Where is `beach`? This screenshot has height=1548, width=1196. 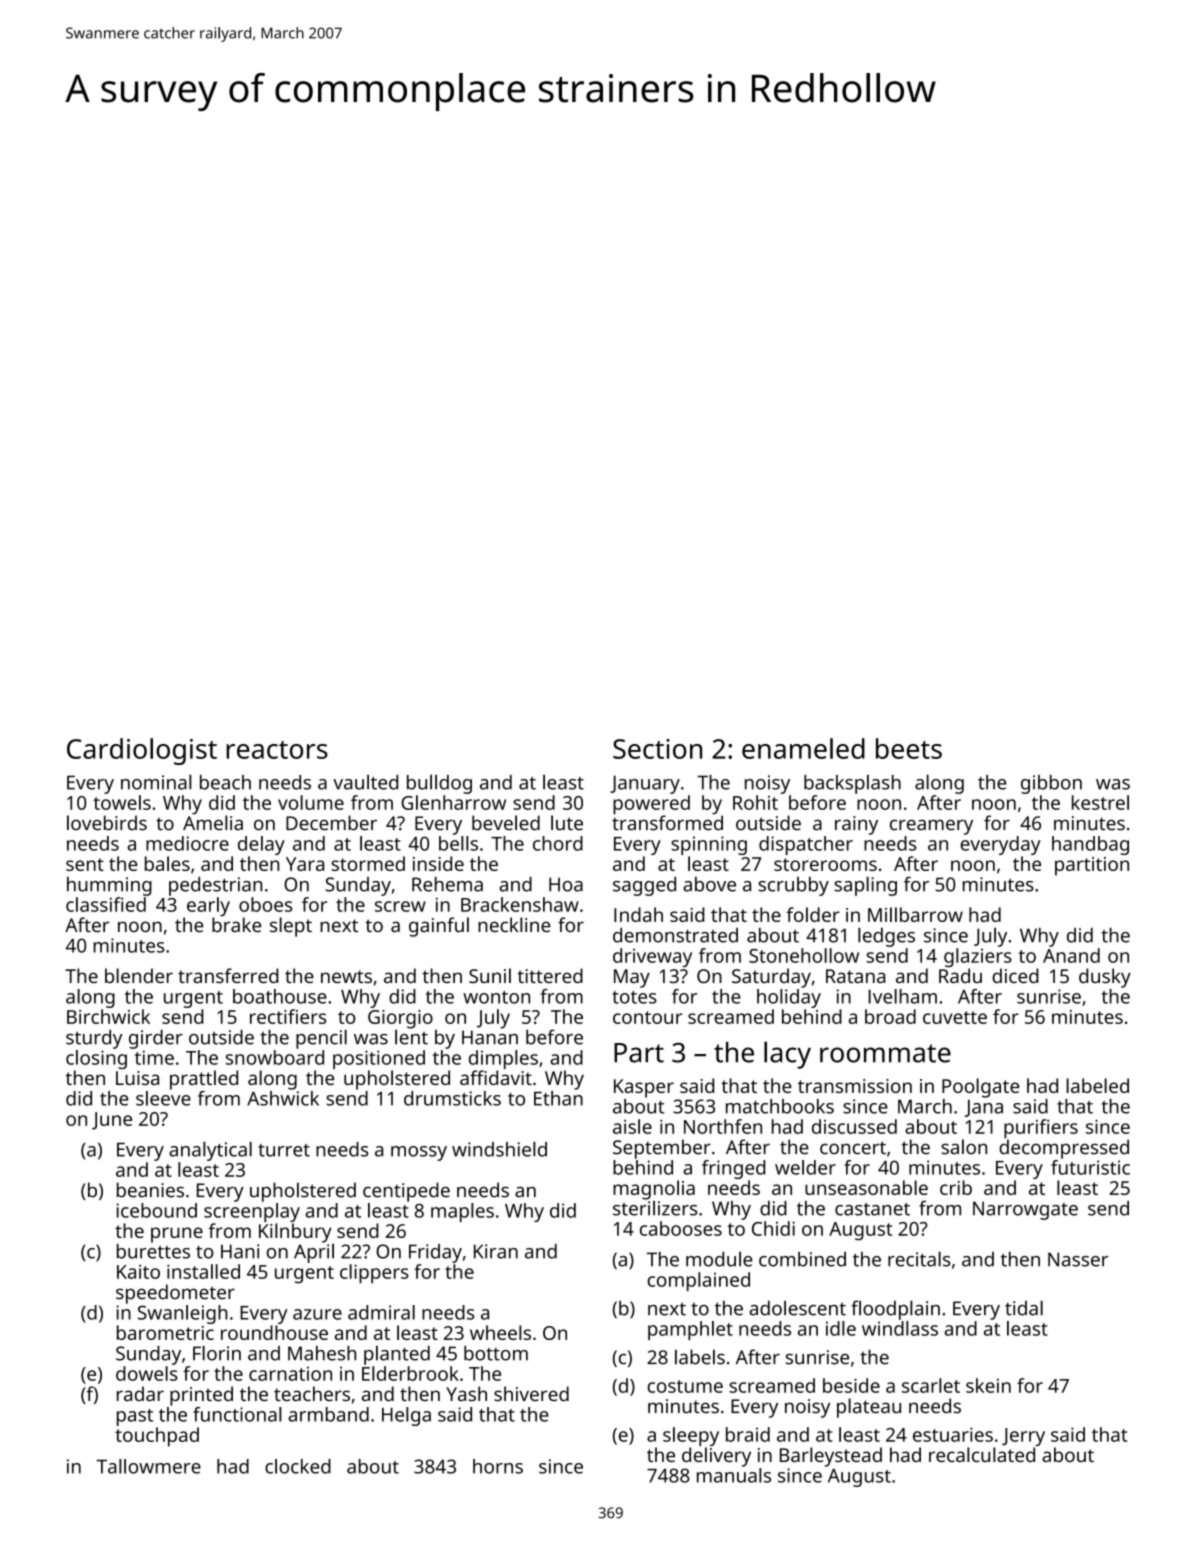 beach is located at coordinates (225, 782).
